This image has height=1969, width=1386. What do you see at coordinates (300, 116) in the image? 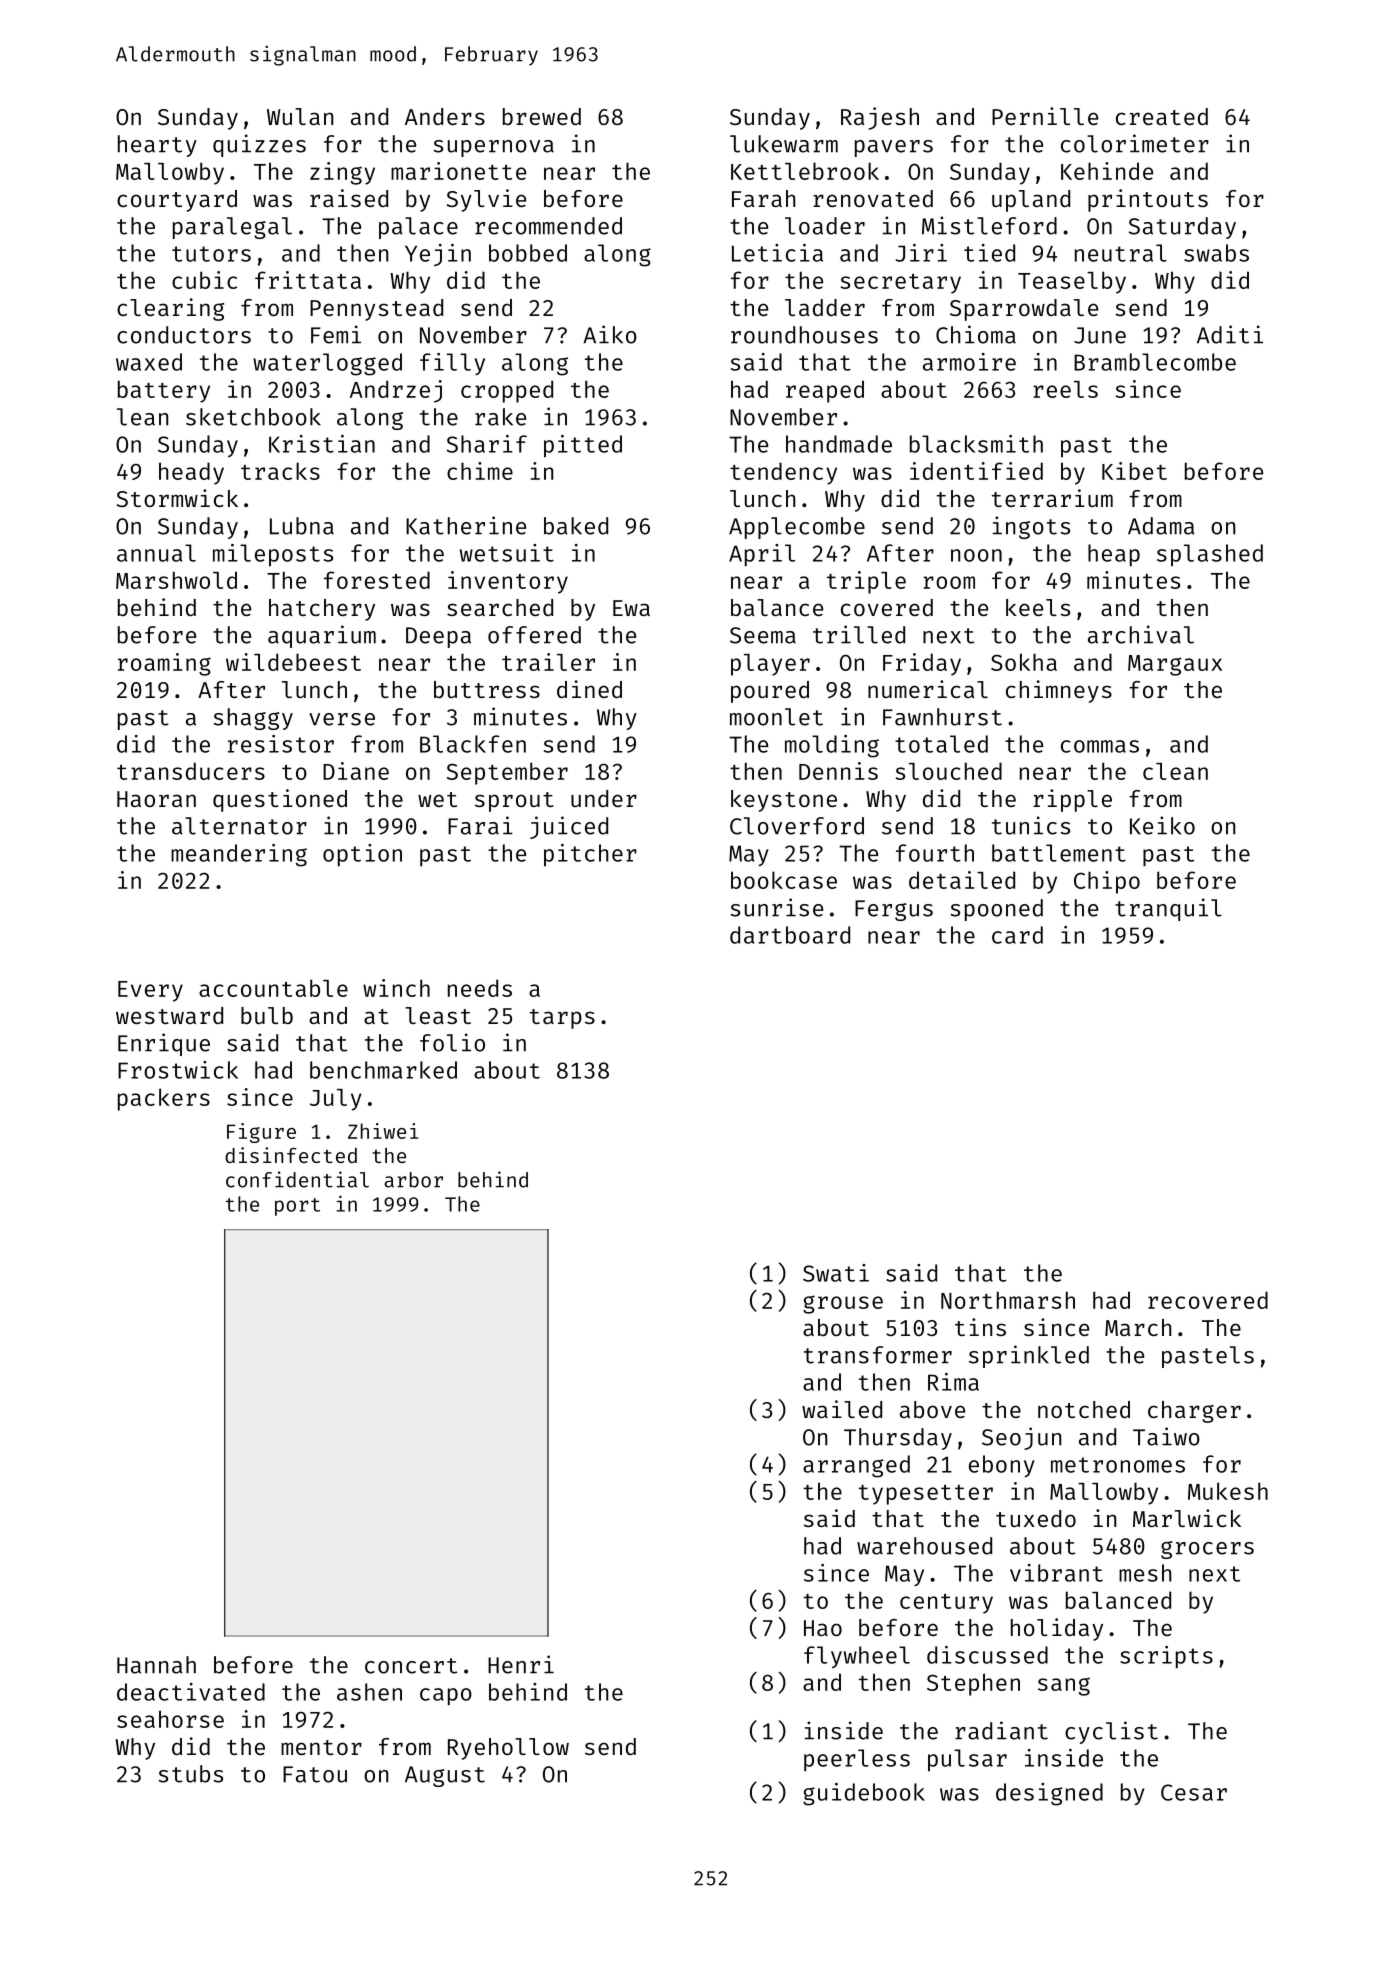
I see `Wulan` at bounding box center [300, 116].
